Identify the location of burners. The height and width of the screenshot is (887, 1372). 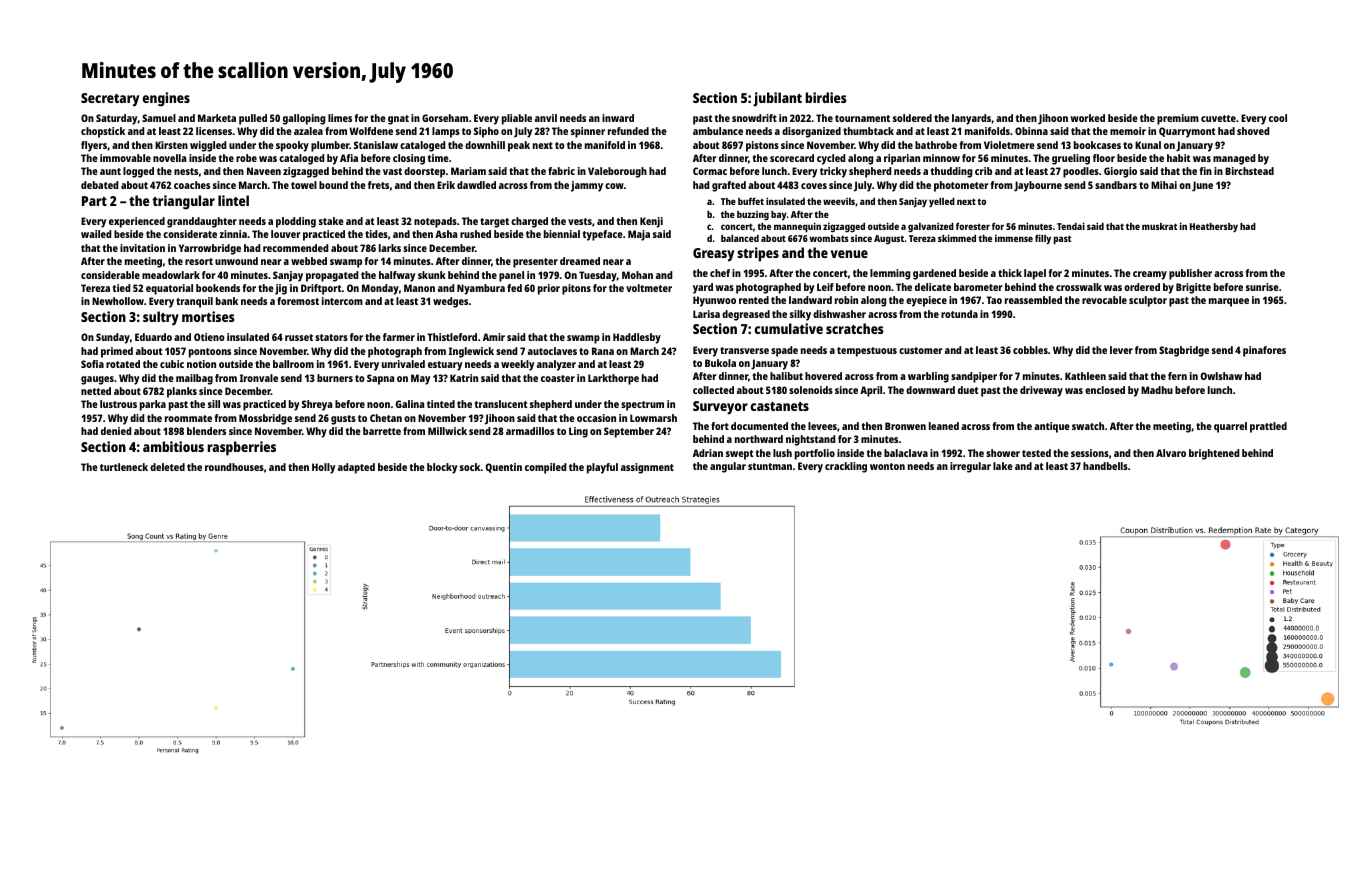
(335, 378).
